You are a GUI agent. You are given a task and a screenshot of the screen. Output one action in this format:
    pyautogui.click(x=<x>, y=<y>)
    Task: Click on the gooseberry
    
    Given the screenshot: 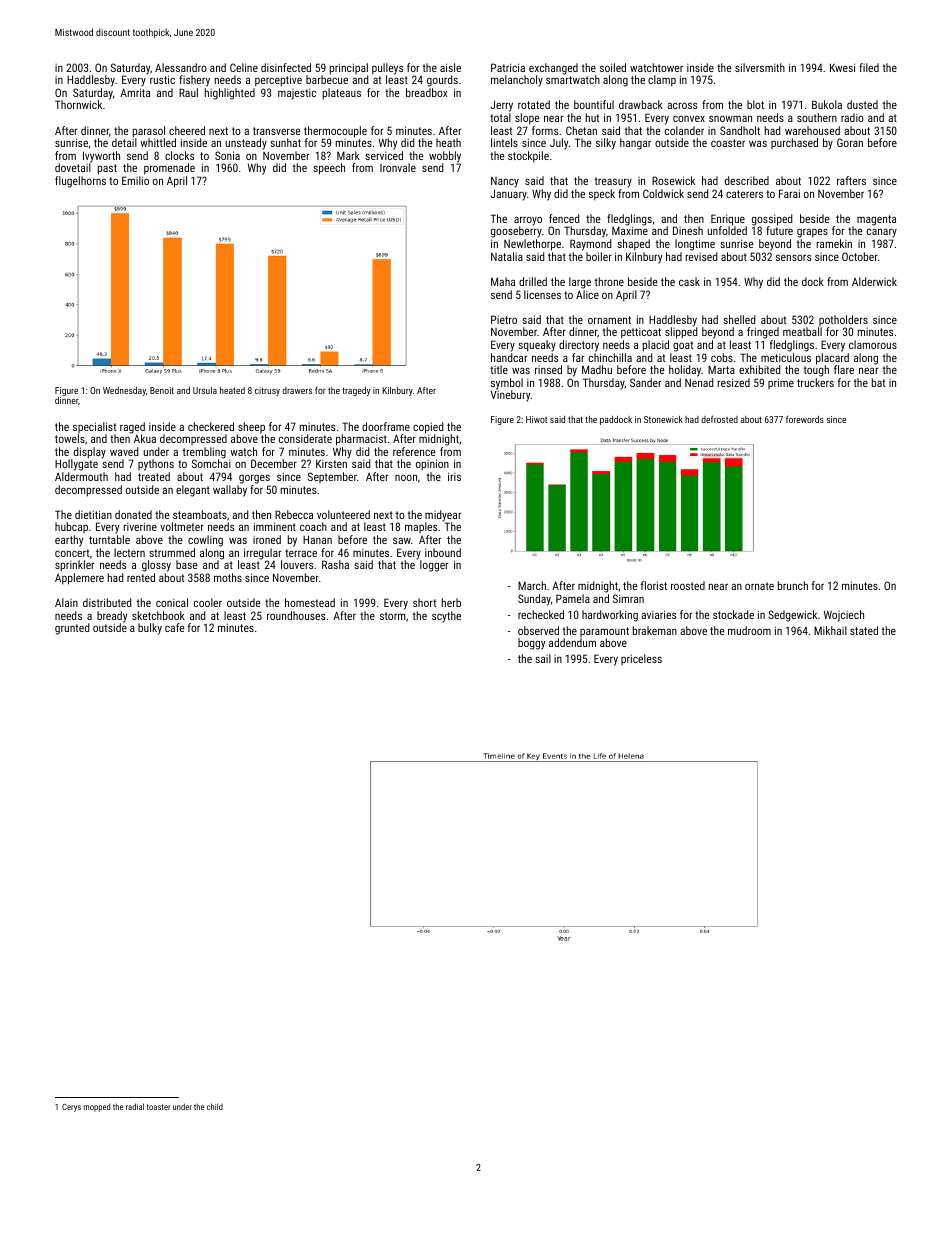 What is the action you would take?
    pyautogui.click(x=516, y=232)
